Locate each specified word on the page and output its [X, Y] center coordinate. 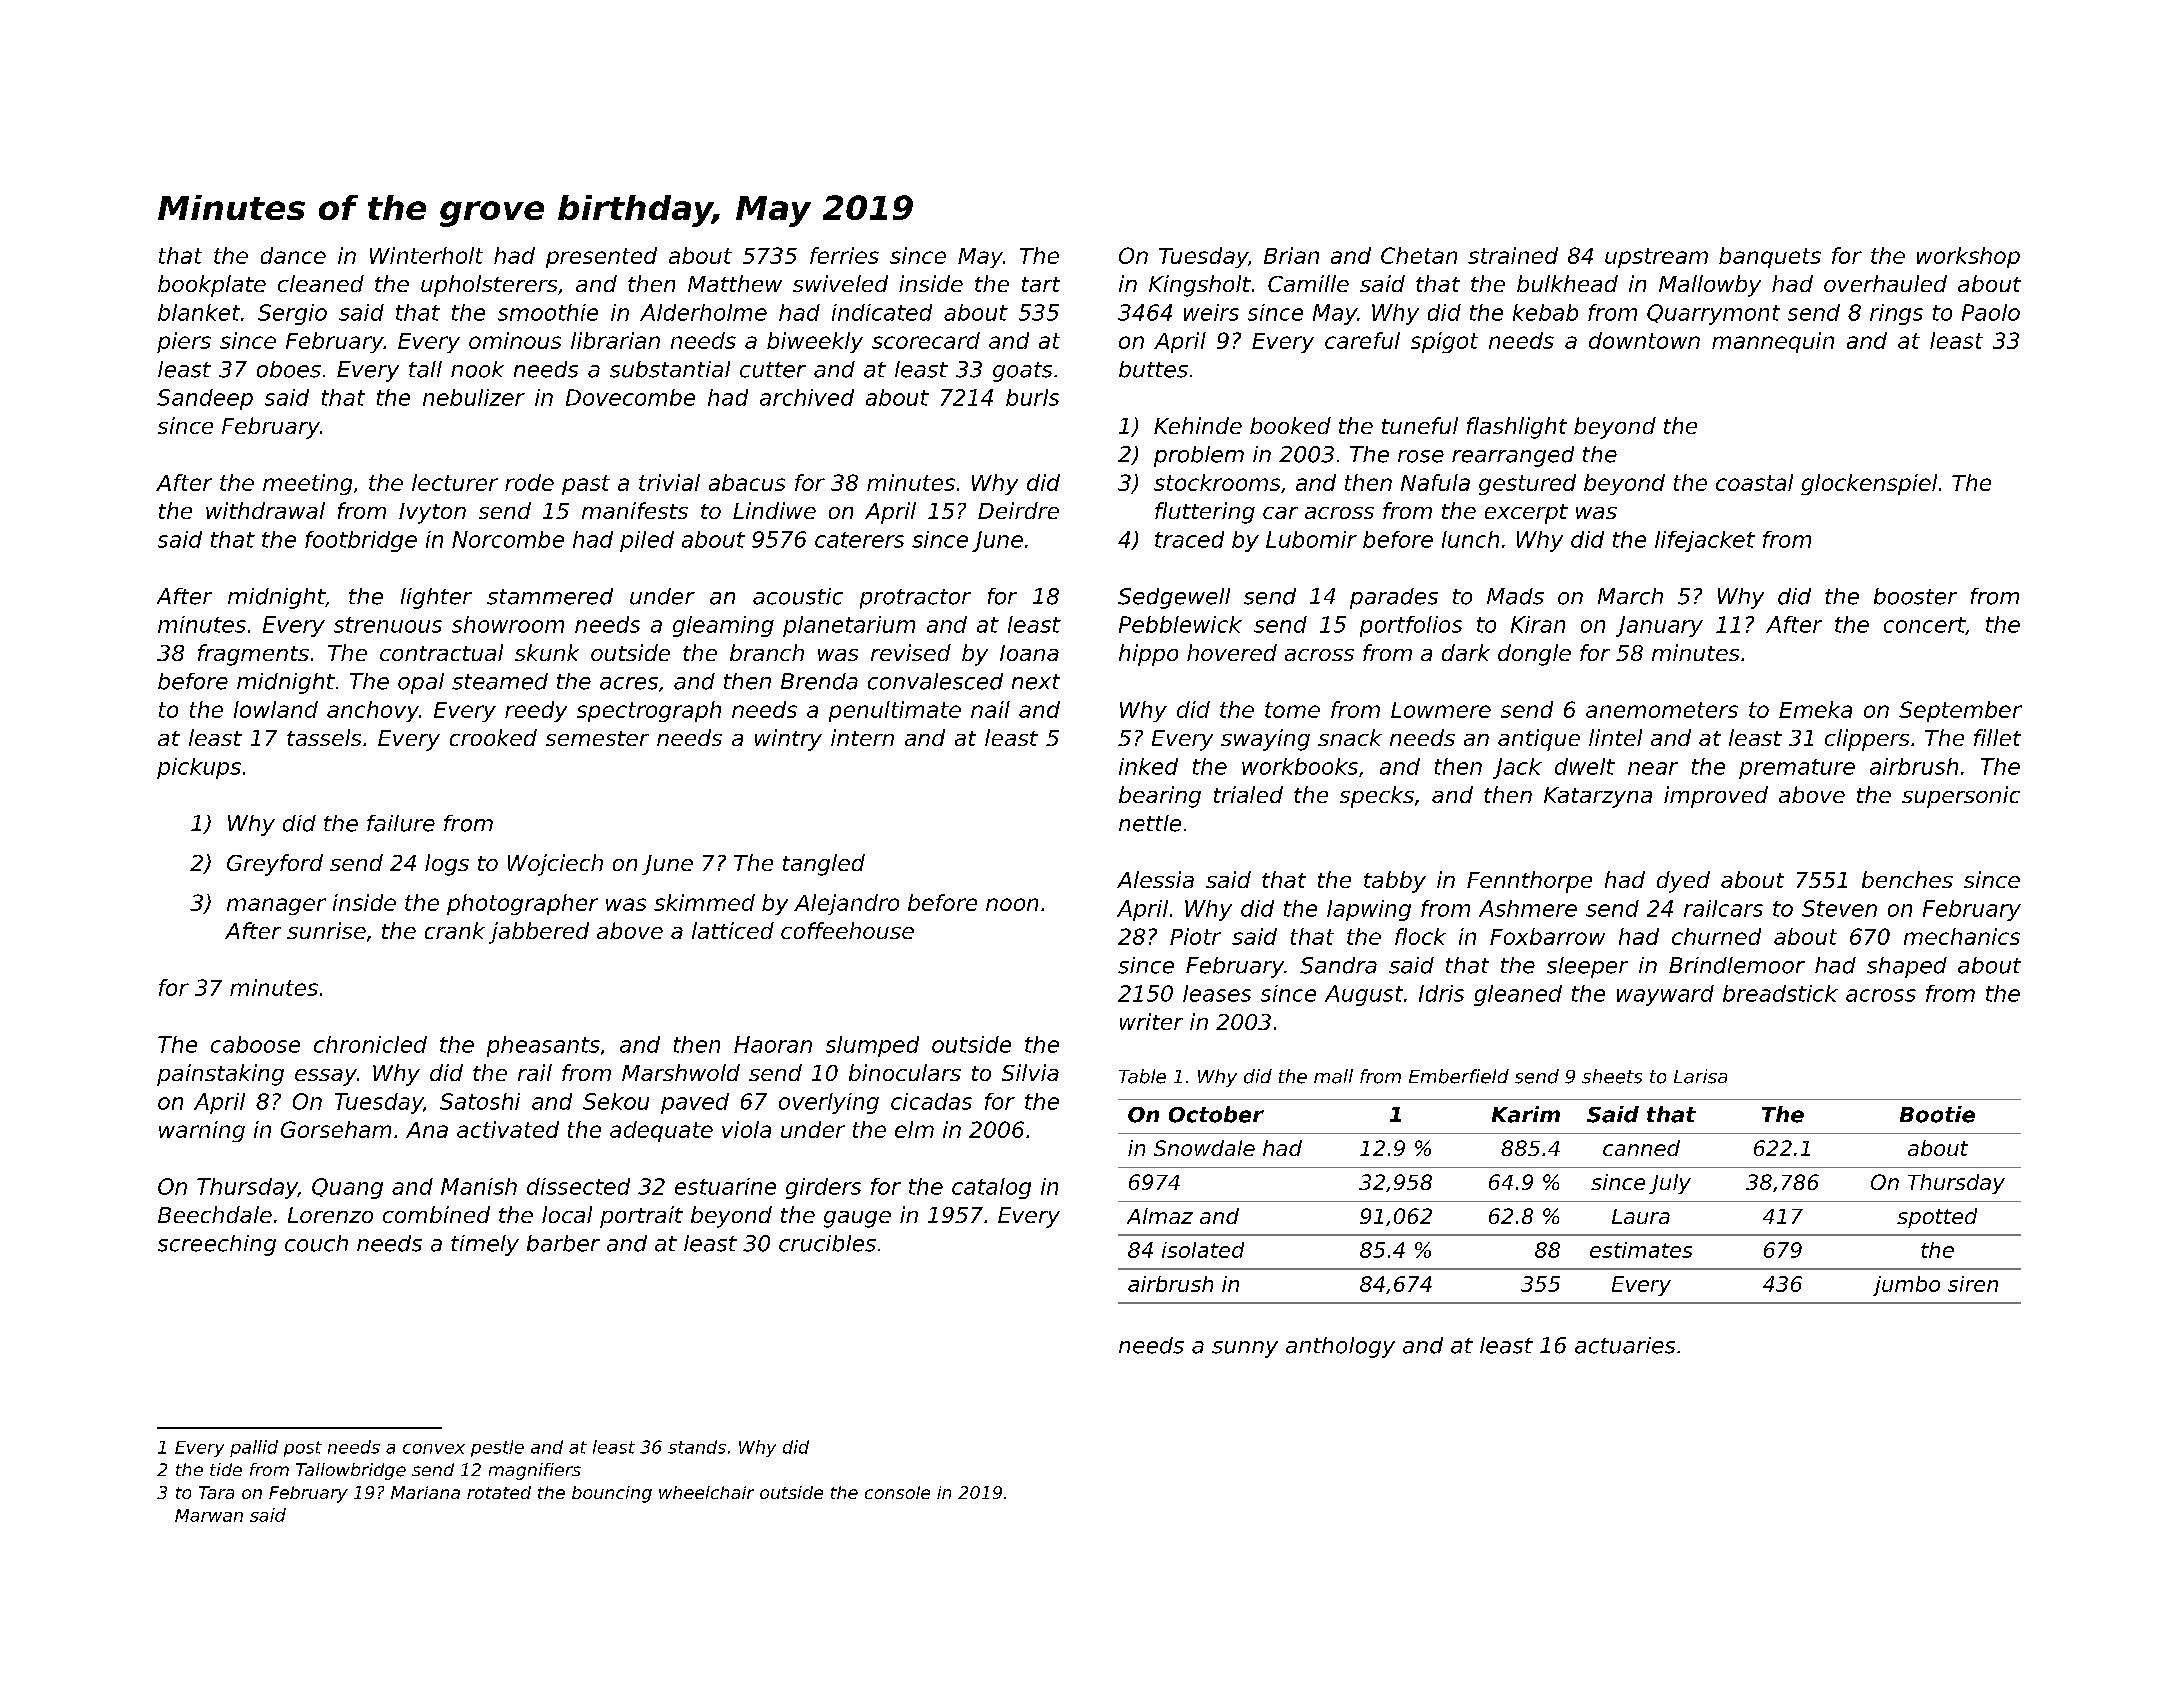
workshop [1968, 257]
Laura [1641, 1216]
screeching [217, 1245]
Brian [1291, 255]
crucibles [827, 1243]
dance [293, 255]
